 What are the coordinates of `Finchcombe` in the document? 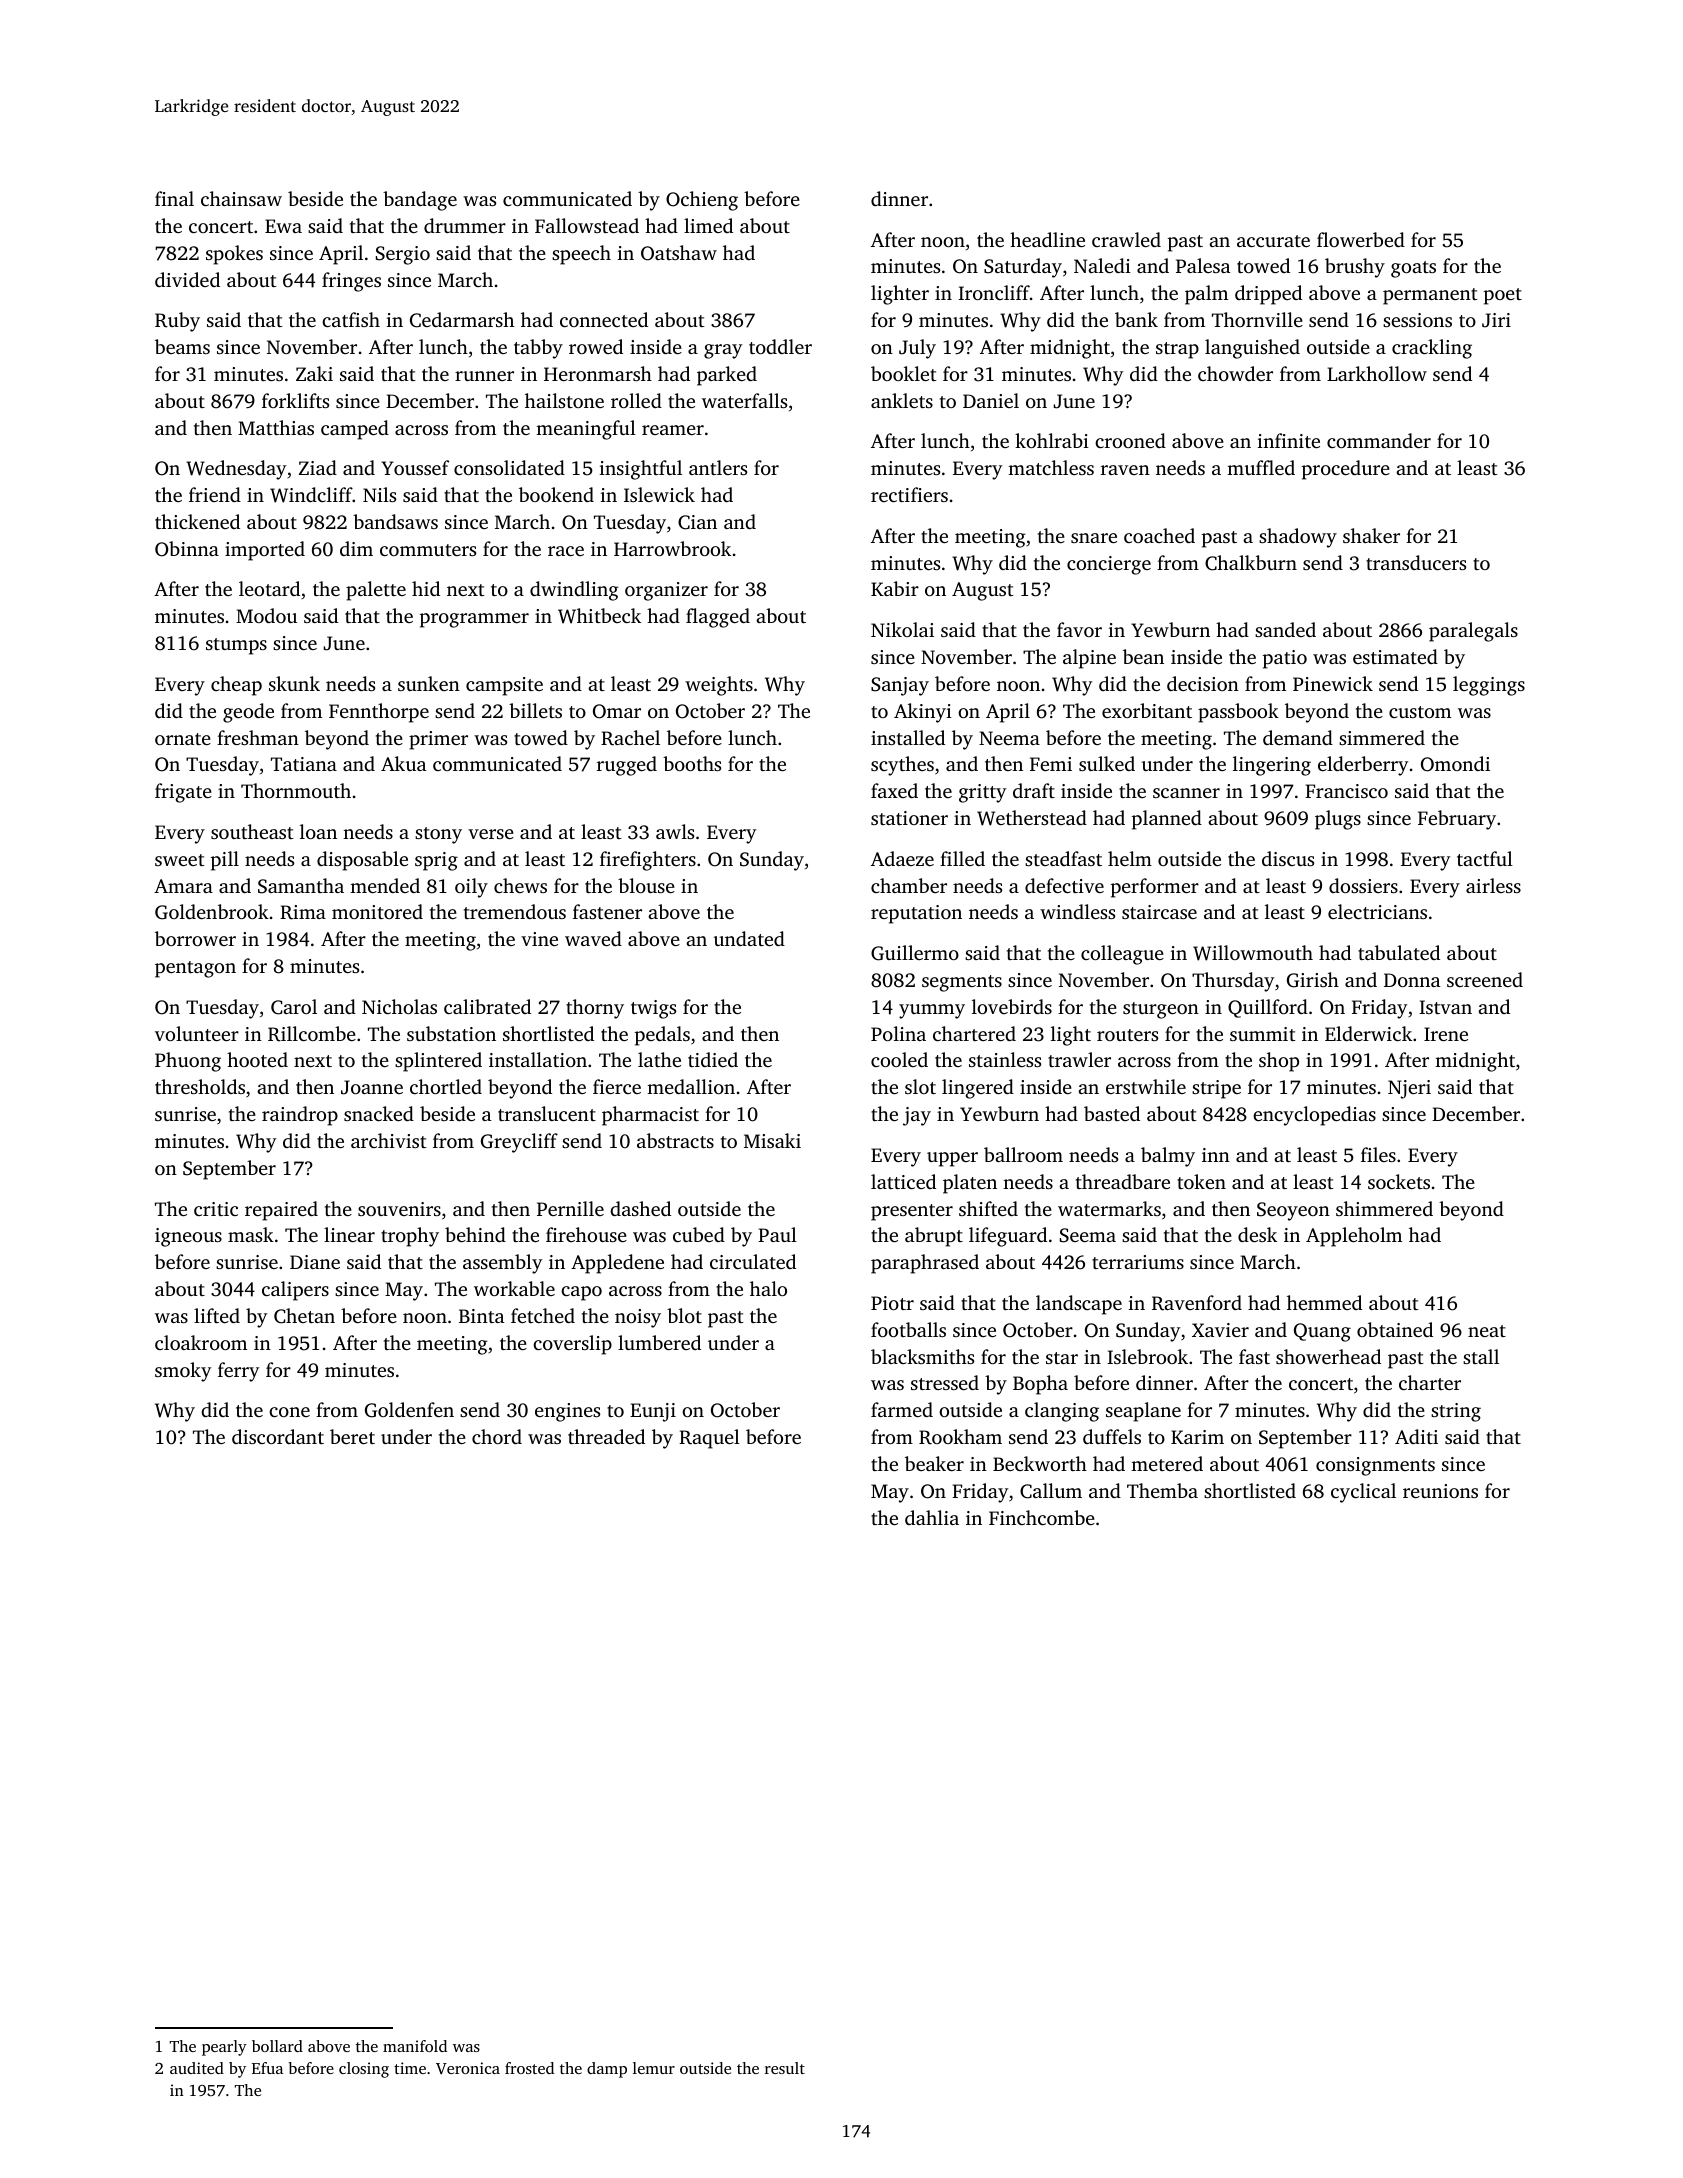 It's located at (1042, 1517).
